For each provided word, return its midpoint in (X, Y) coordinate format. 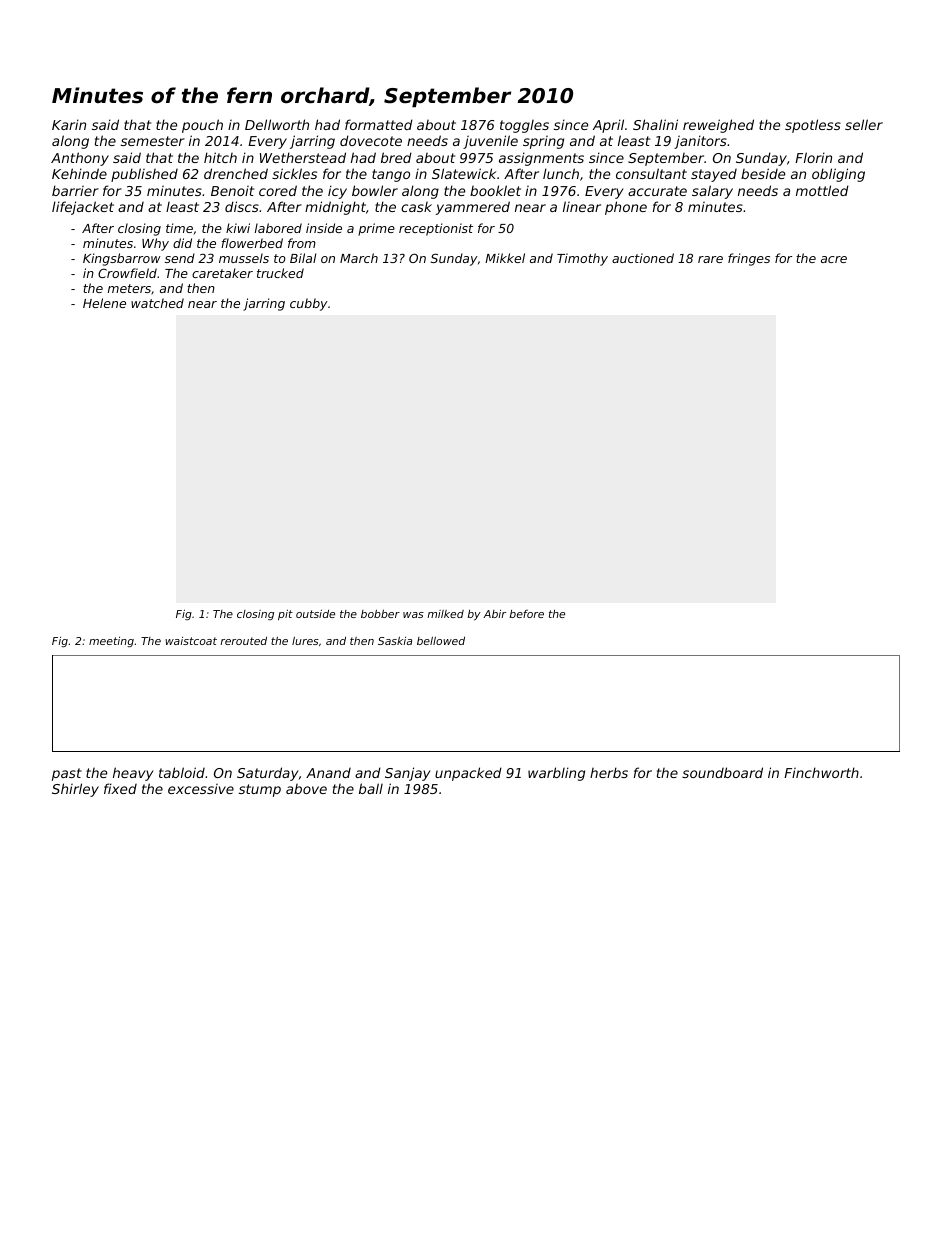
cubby (309, 304)
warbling (556, 774)
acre (834, 259)
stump (260, 790)
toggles (524, 126)
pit (285, 615)
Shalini (655, 124)
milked (445, 614)
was (413, 615)
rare (710, 259)
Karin (69, 124)
